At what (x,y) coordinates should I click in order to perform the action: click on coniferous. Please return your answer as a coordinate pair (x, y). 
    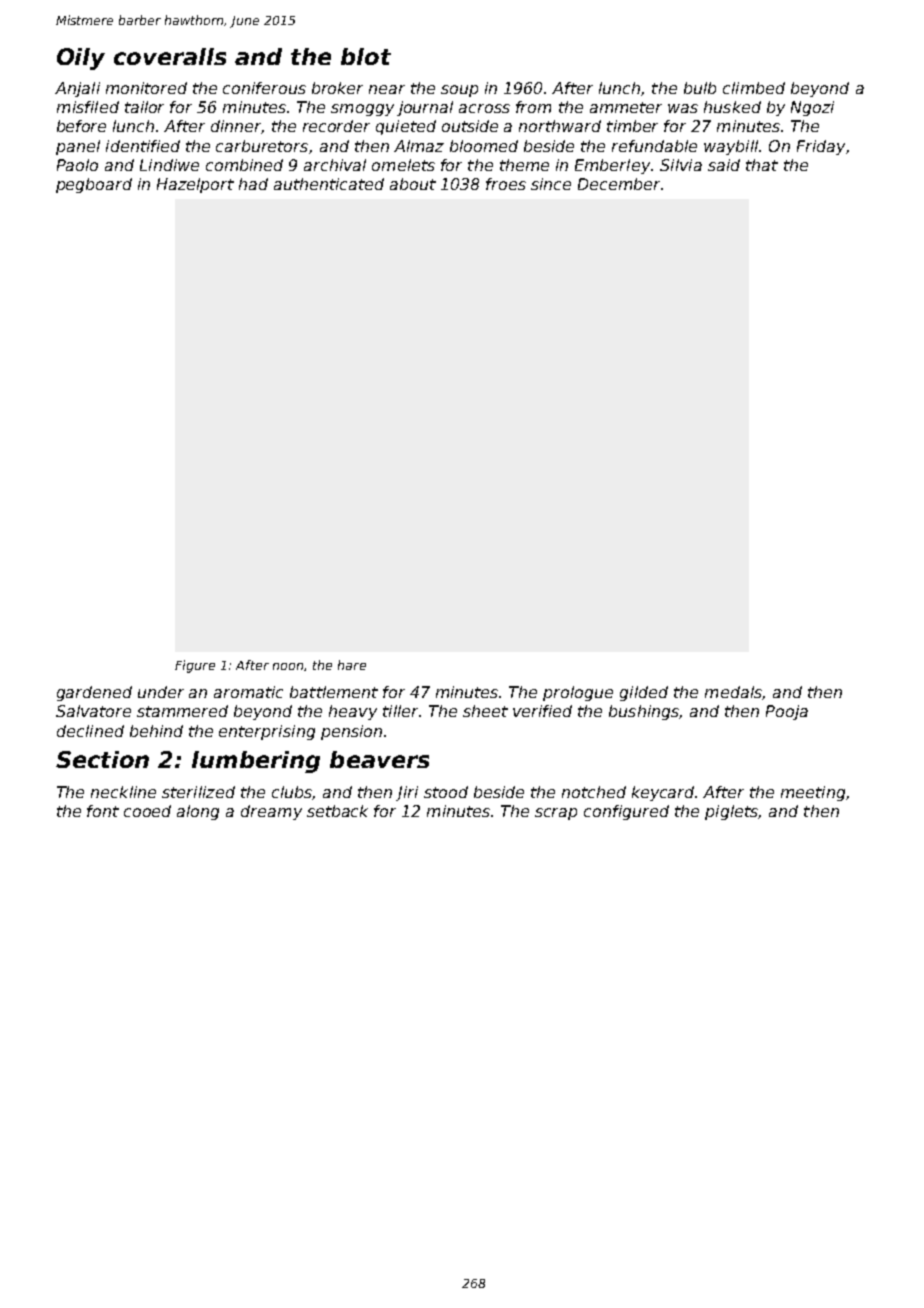
    Looking at the image, I should click on (264, 88).
